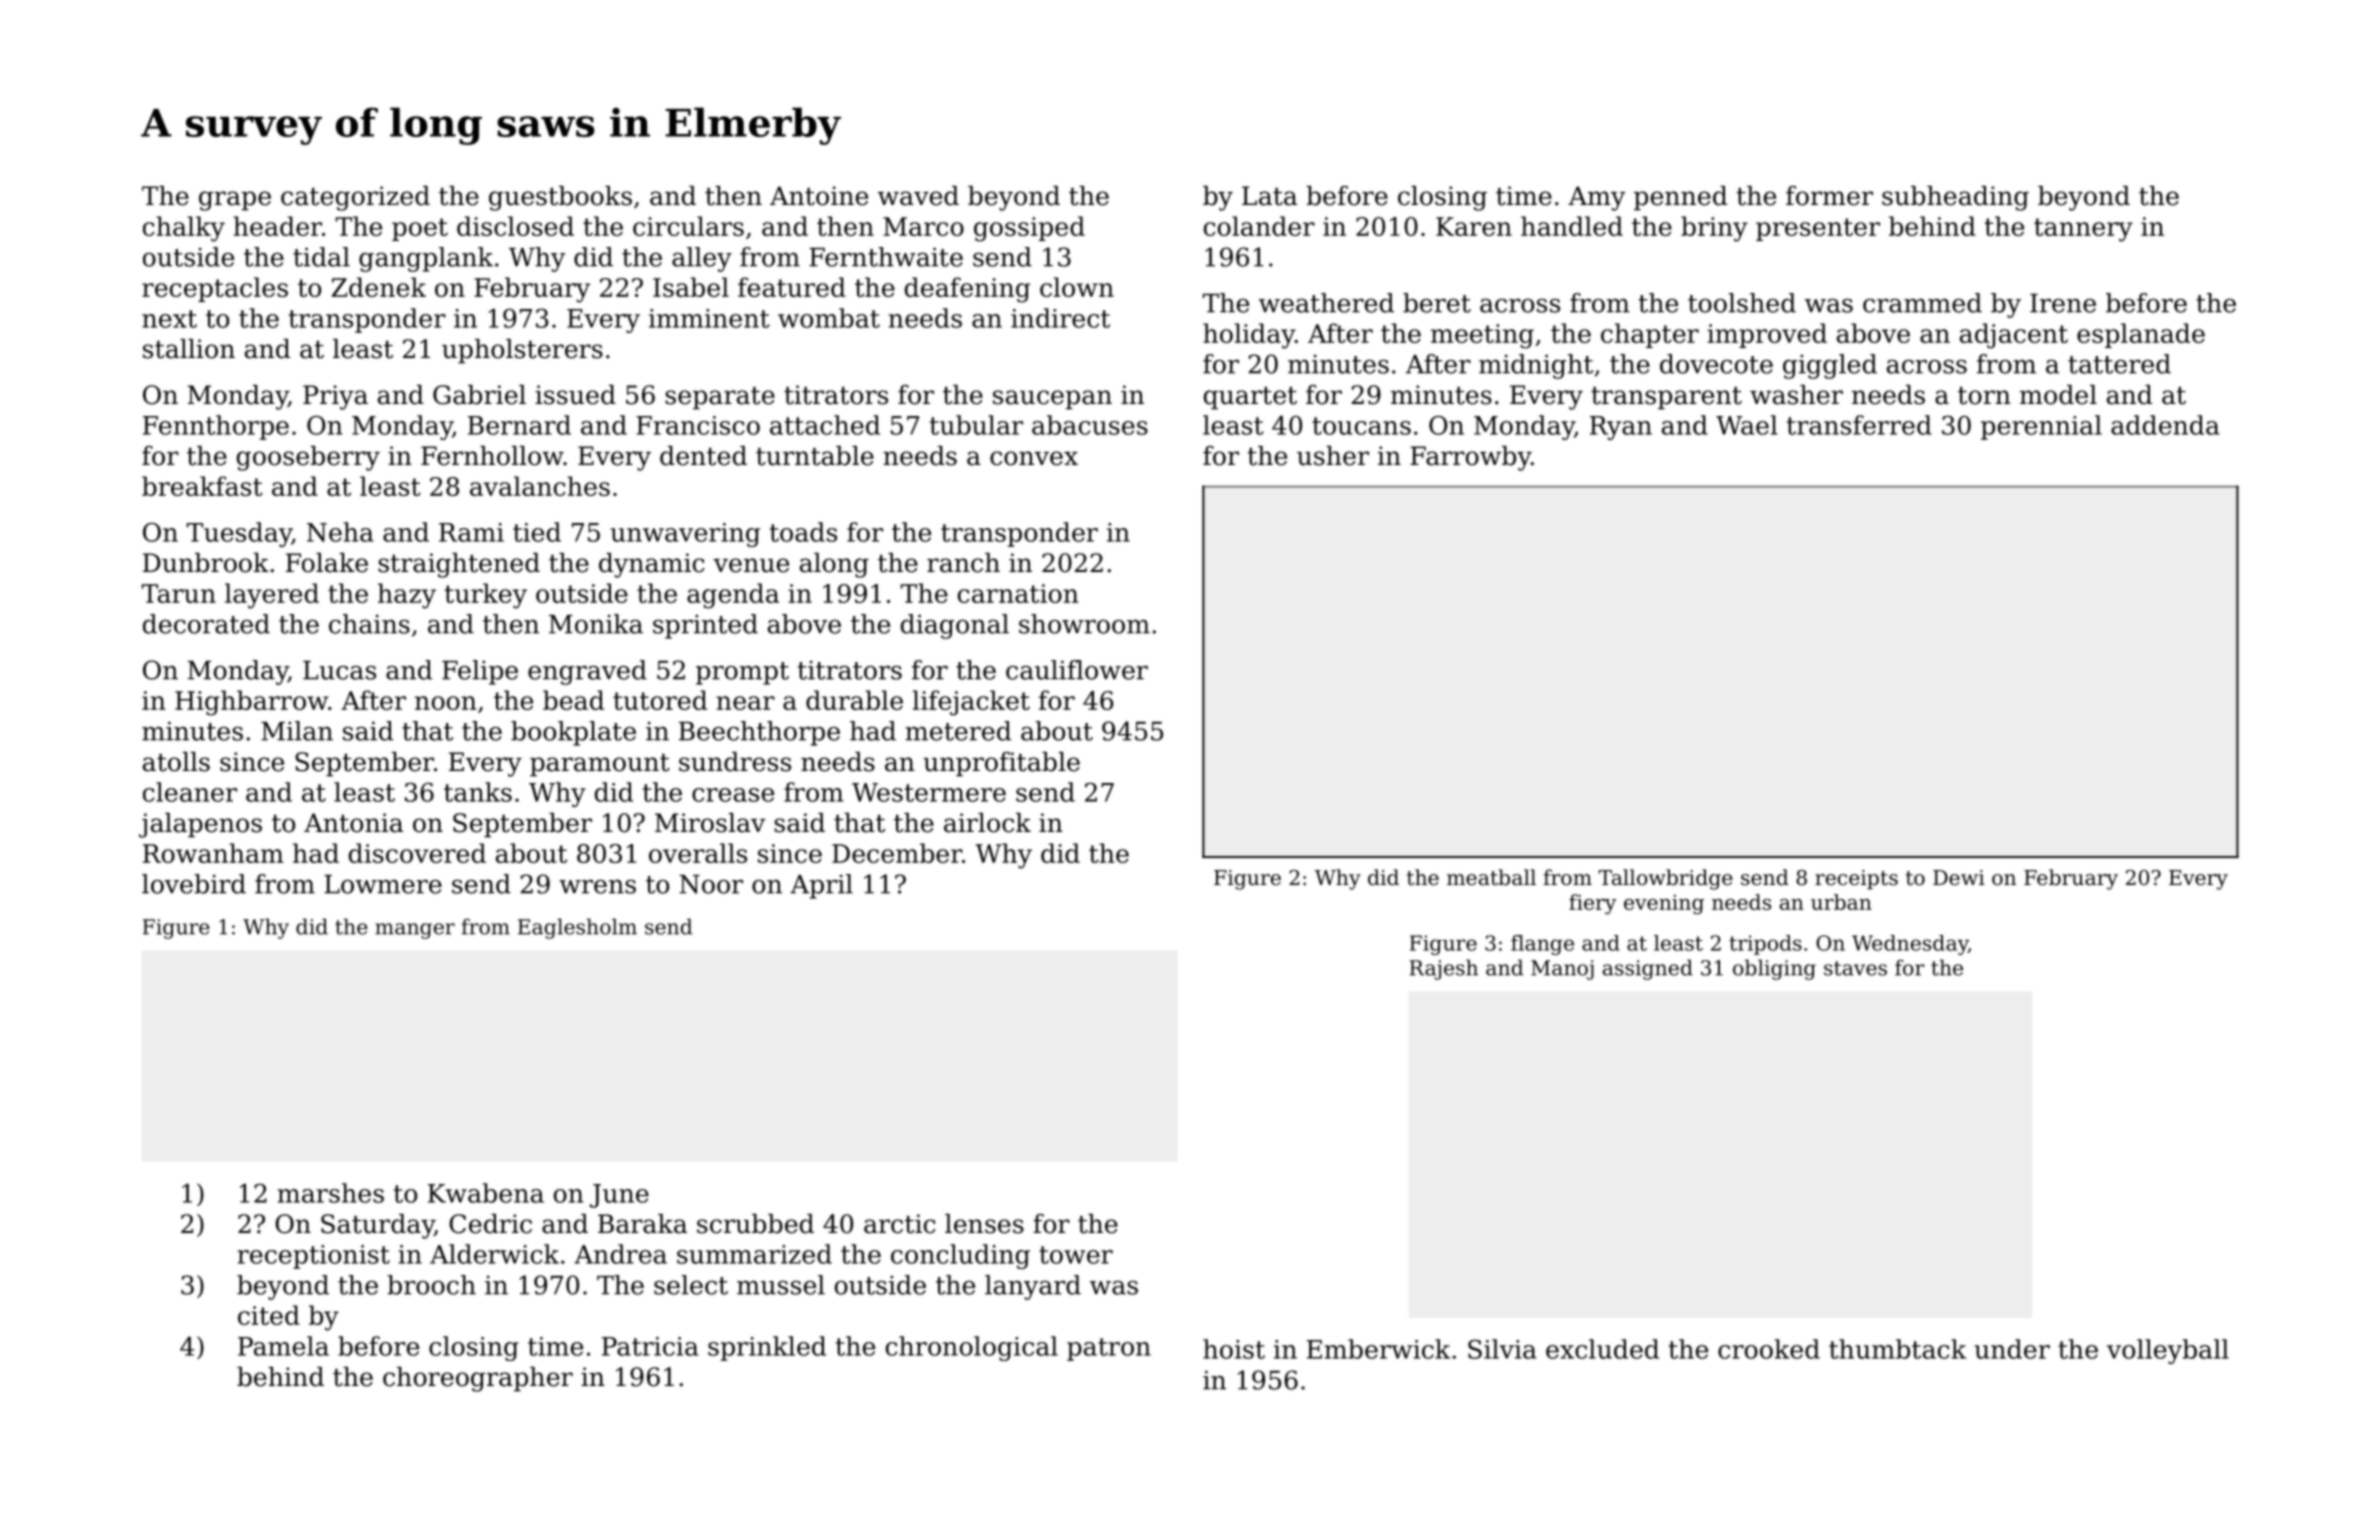 Image resolution: width=2380 pixels, height=1540 pixels. What do you see at coordinates (573, 700) in the document?
I see `bead` at bounding box center [573, 700].
